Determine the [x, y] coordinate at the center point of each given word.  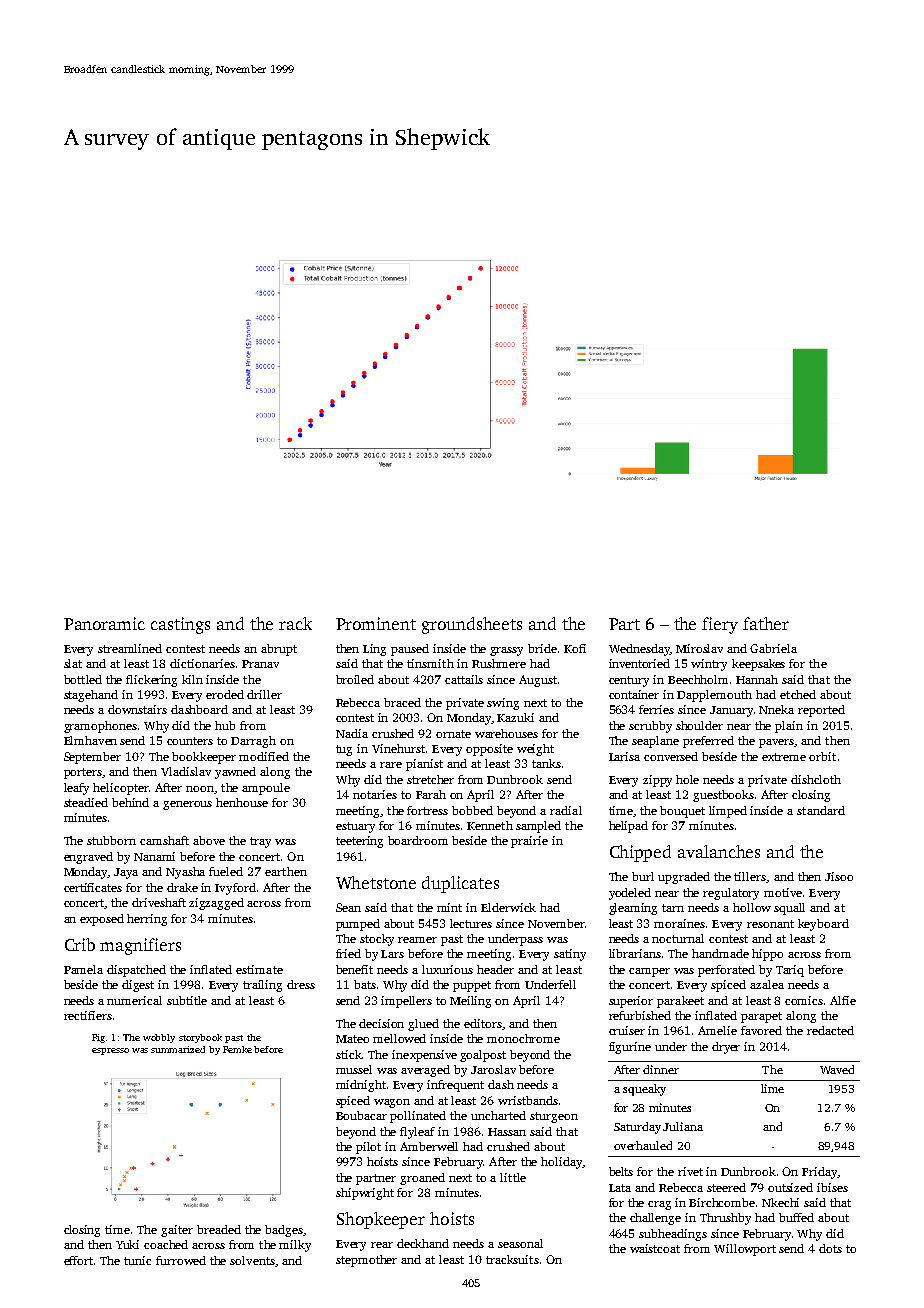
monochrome [523, 1038]
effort [78, 1260]
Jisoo [839, 876]
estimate [259, 969]
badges [284, 1231]
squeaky [644, 1090]
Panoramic [104, 623]
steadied [86, 802]
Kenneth [490, 825]
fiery [720, 625]
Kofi [575, 648]
